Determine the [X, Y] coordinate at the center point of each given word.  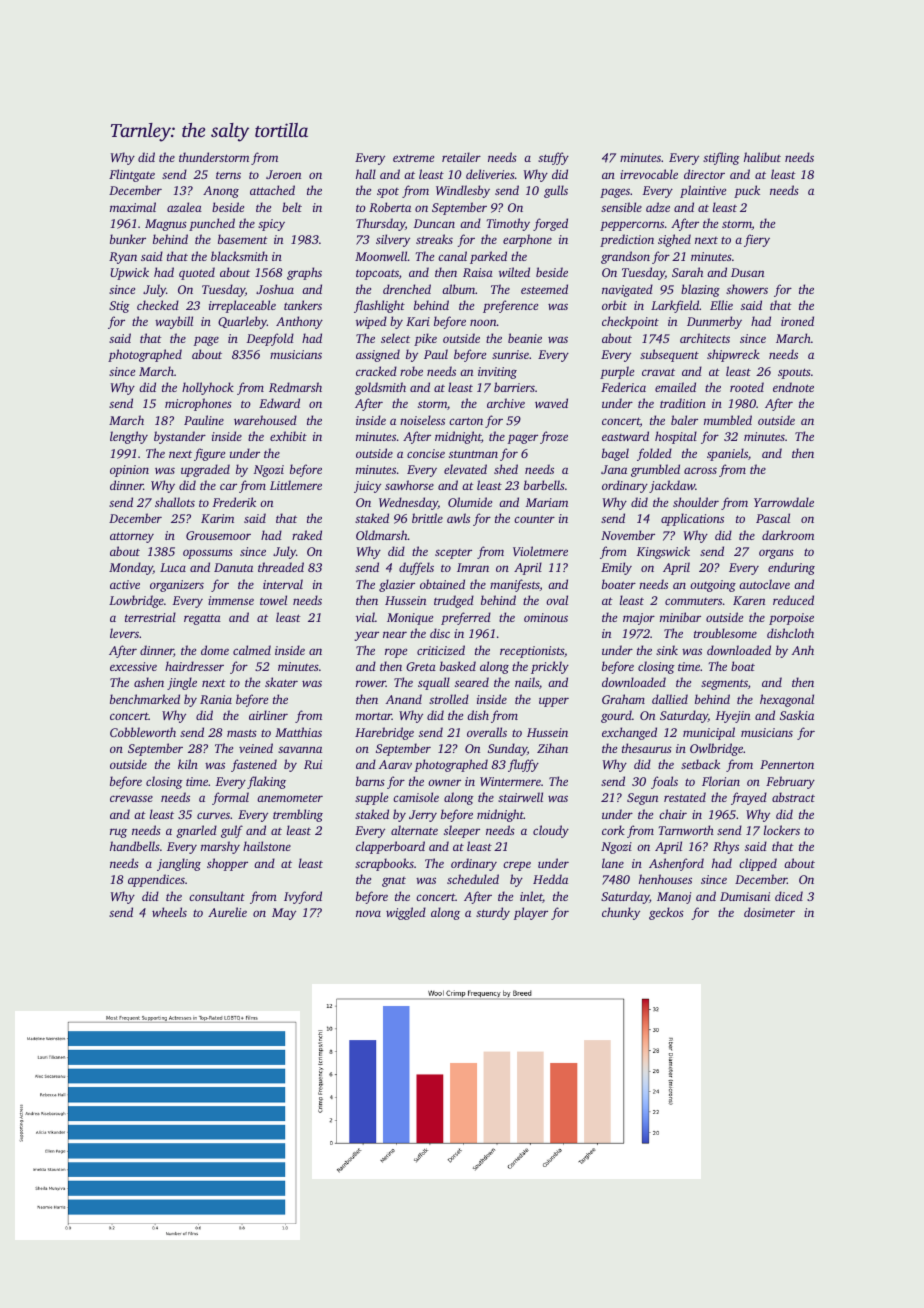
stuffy [553, 158]
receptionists [532, 652]
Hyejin [732, 717]
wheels [169, 912]
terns [228, 175]
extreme [413, 158]
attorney [132, 537]
